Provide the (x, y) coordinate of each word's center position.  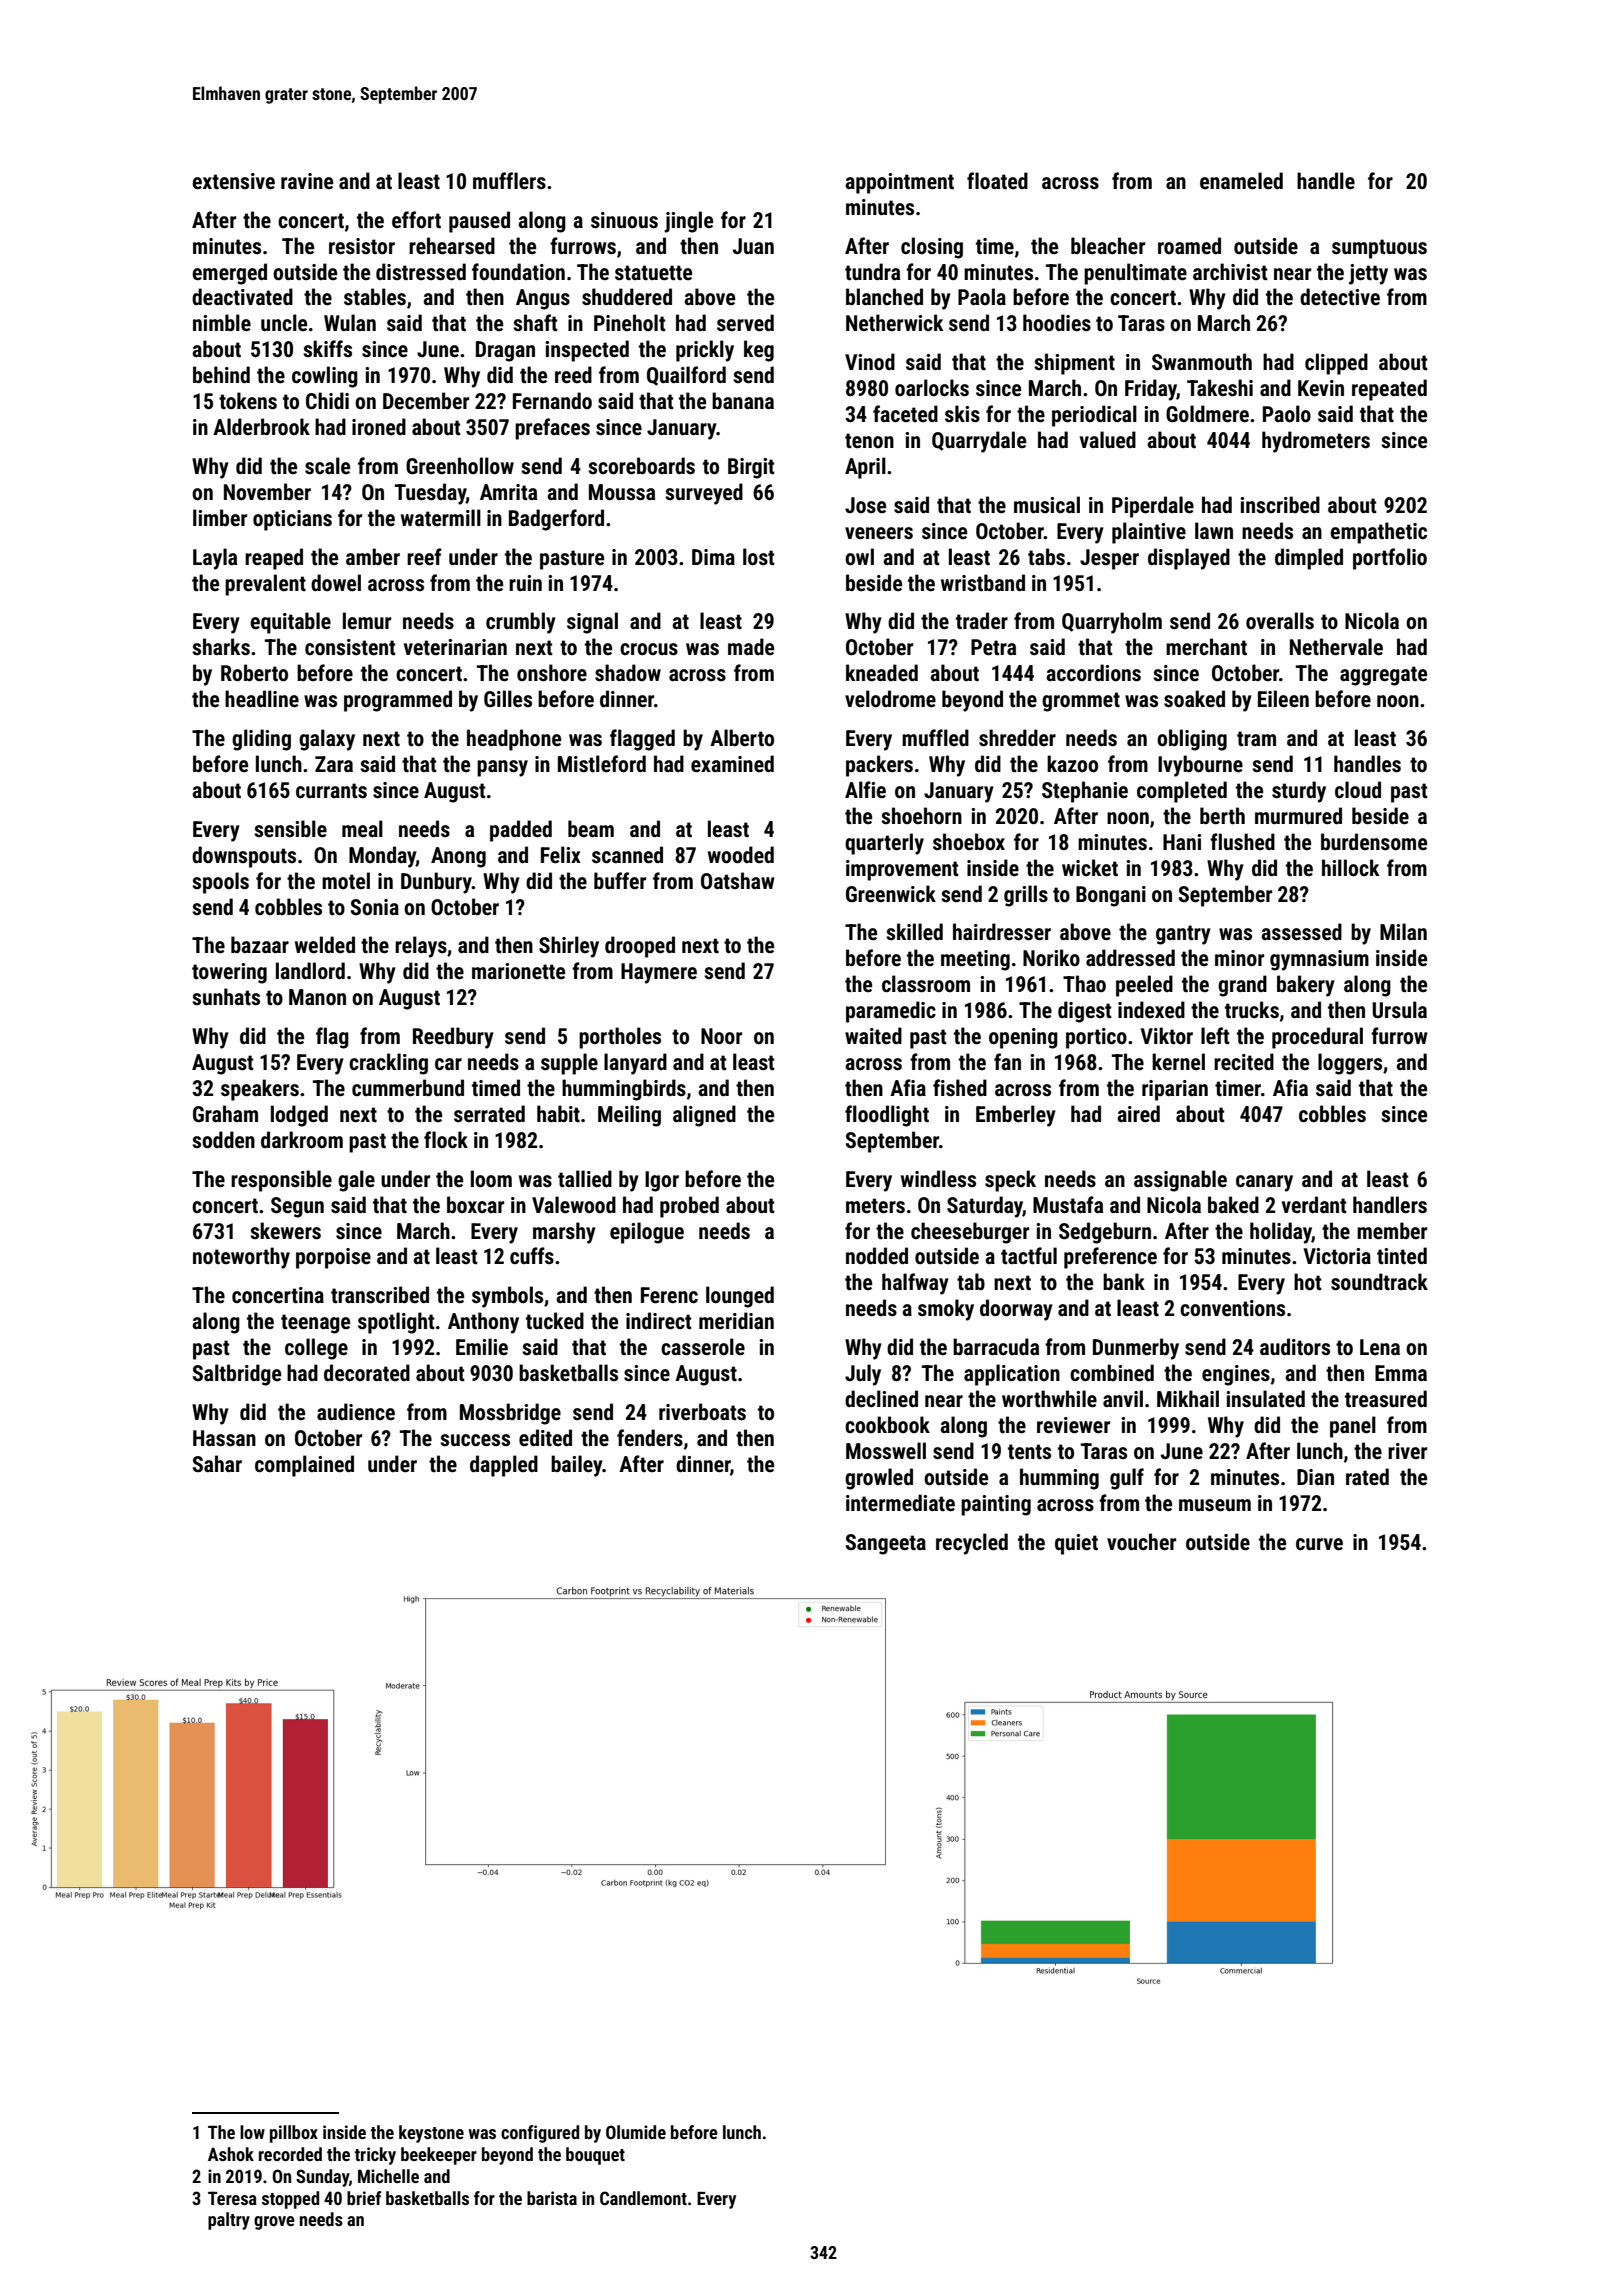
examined (732, 764)
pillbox (294, 2134)
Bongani (1111, 896)
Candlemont (643, 2198)
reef (424, 557)
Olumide (636, 2132)
